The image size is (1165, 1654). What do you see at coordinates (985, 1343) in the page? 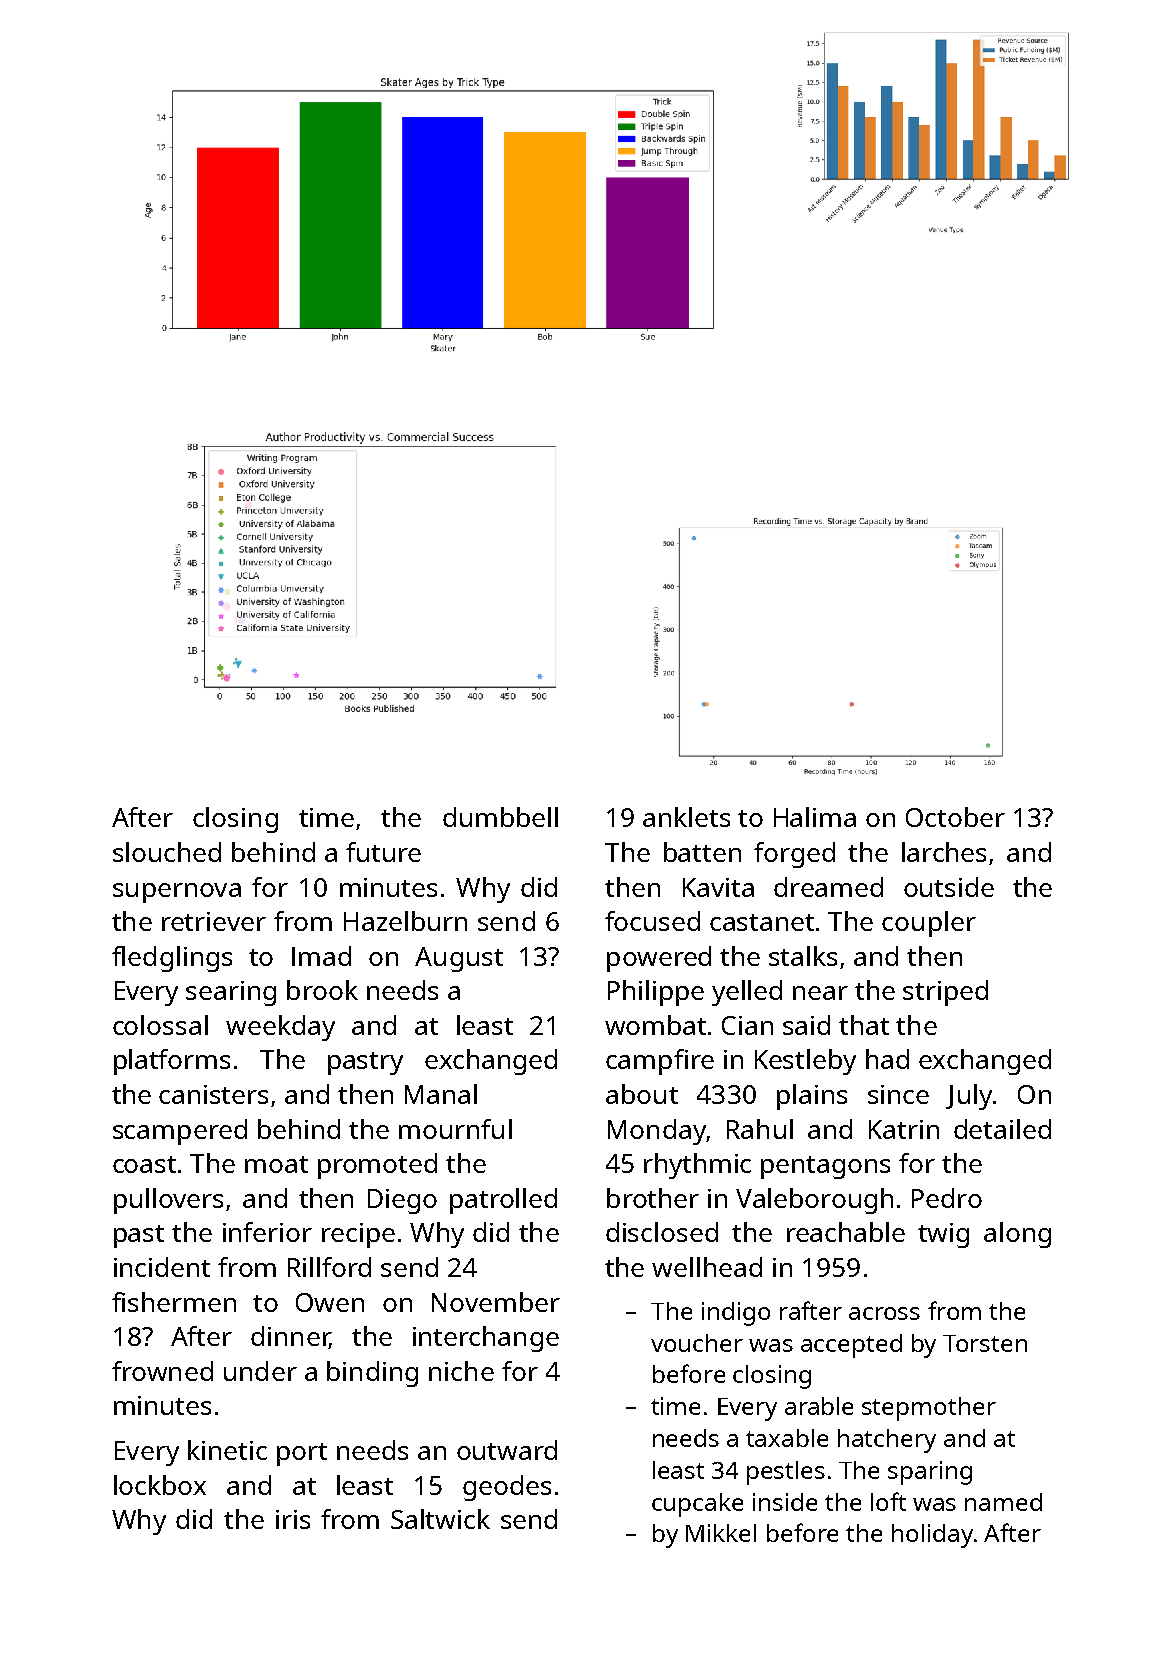
I see `Torsten` at bounding box center [985, 1343].
